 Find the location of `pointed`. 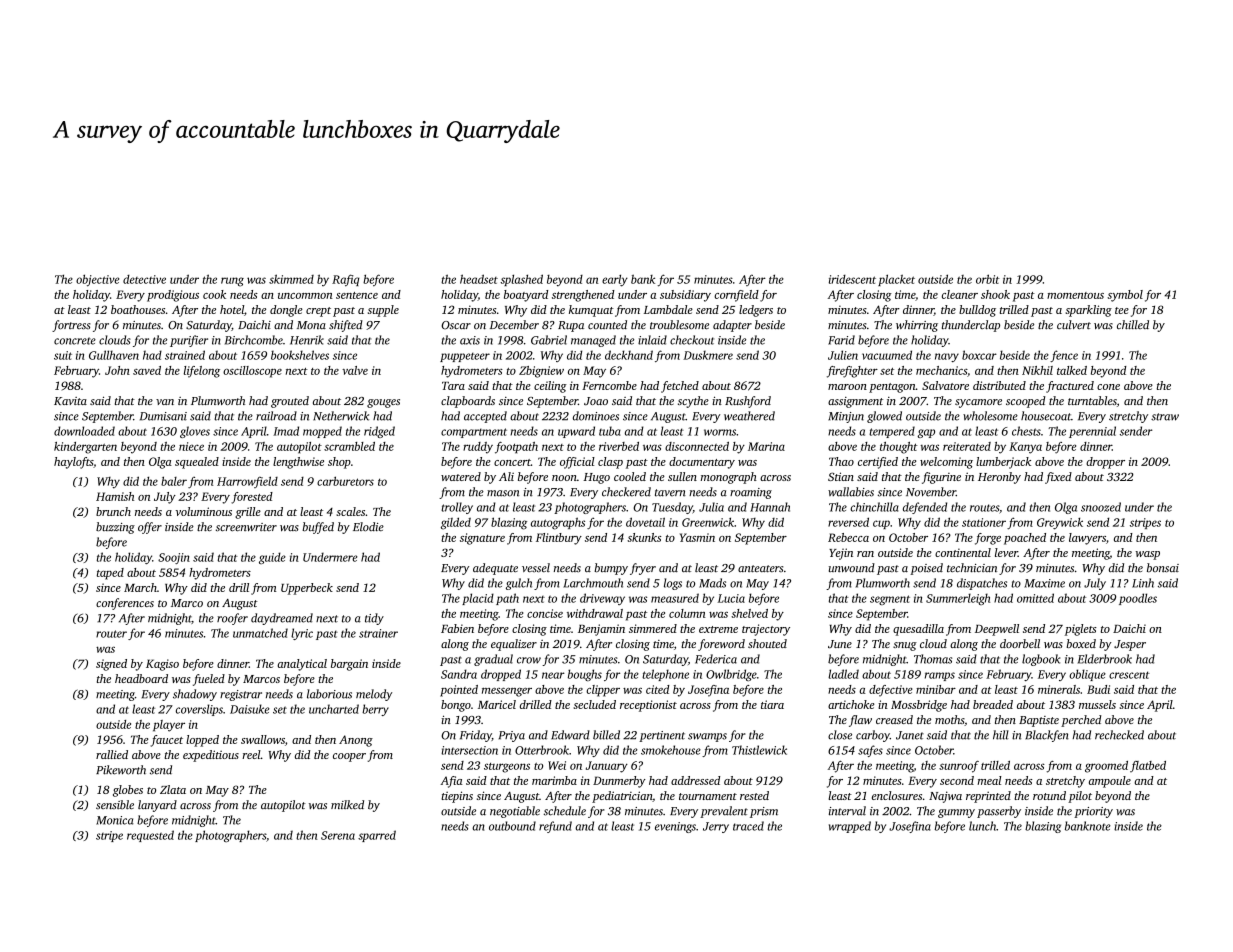

pointed is located at coordinates (459, 691).
